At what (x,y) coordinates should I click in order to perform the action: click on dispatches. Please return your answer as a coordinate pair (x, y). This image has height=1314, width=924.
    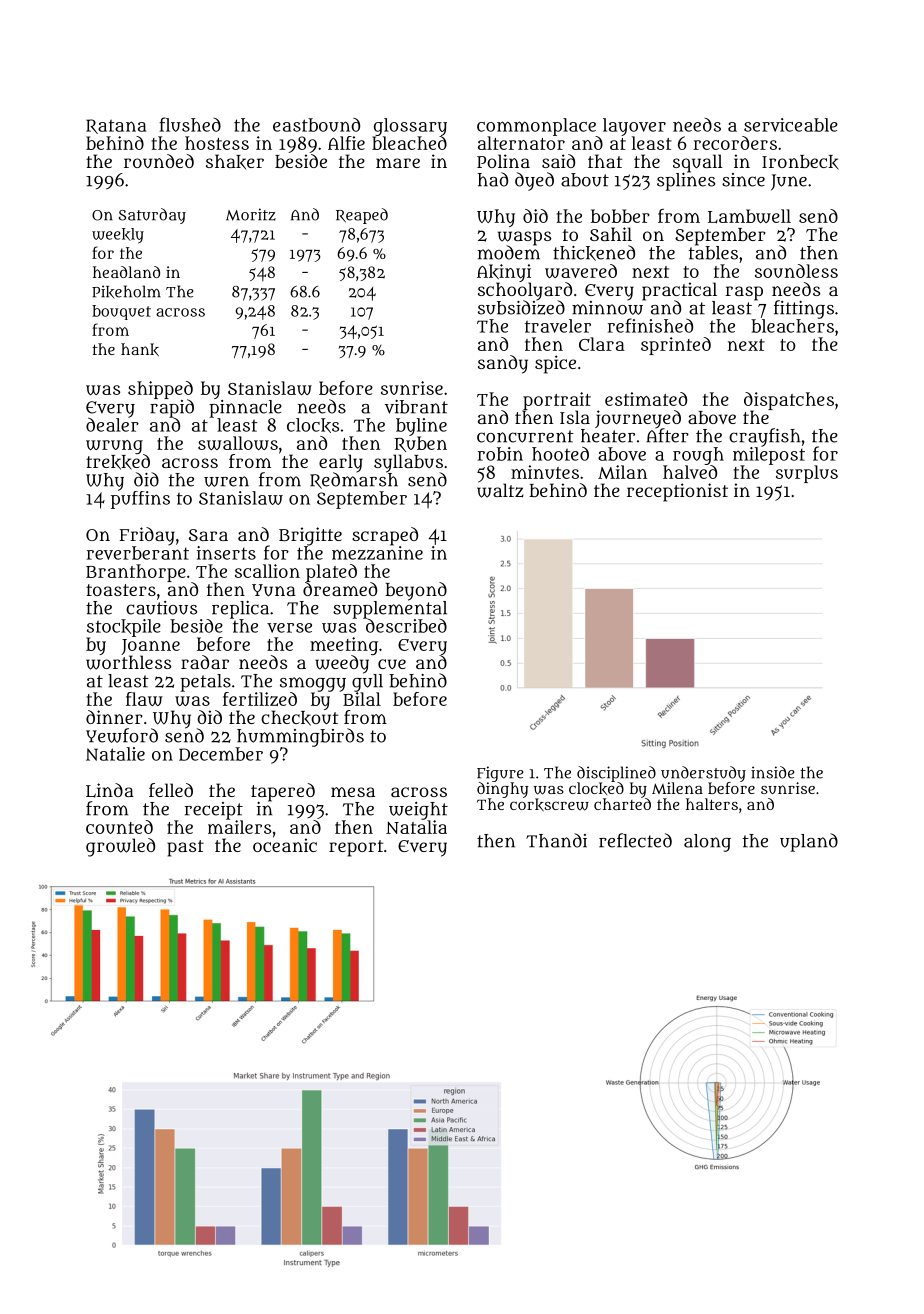
    Looking at the image, I should click on (789, 401).
